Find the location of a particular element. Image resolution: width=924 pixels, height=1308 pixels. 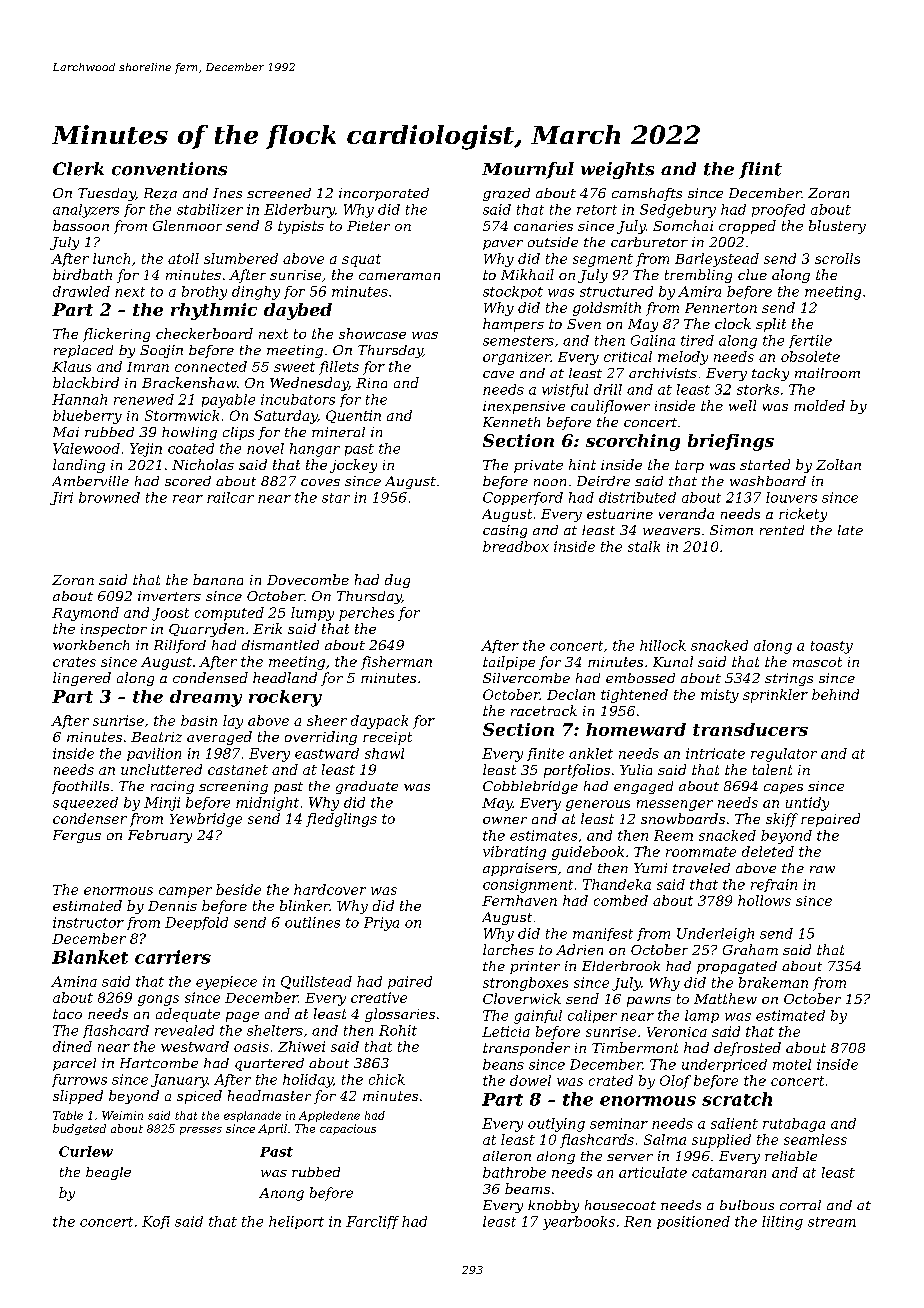

owner is located at coordinates (505, 820).
